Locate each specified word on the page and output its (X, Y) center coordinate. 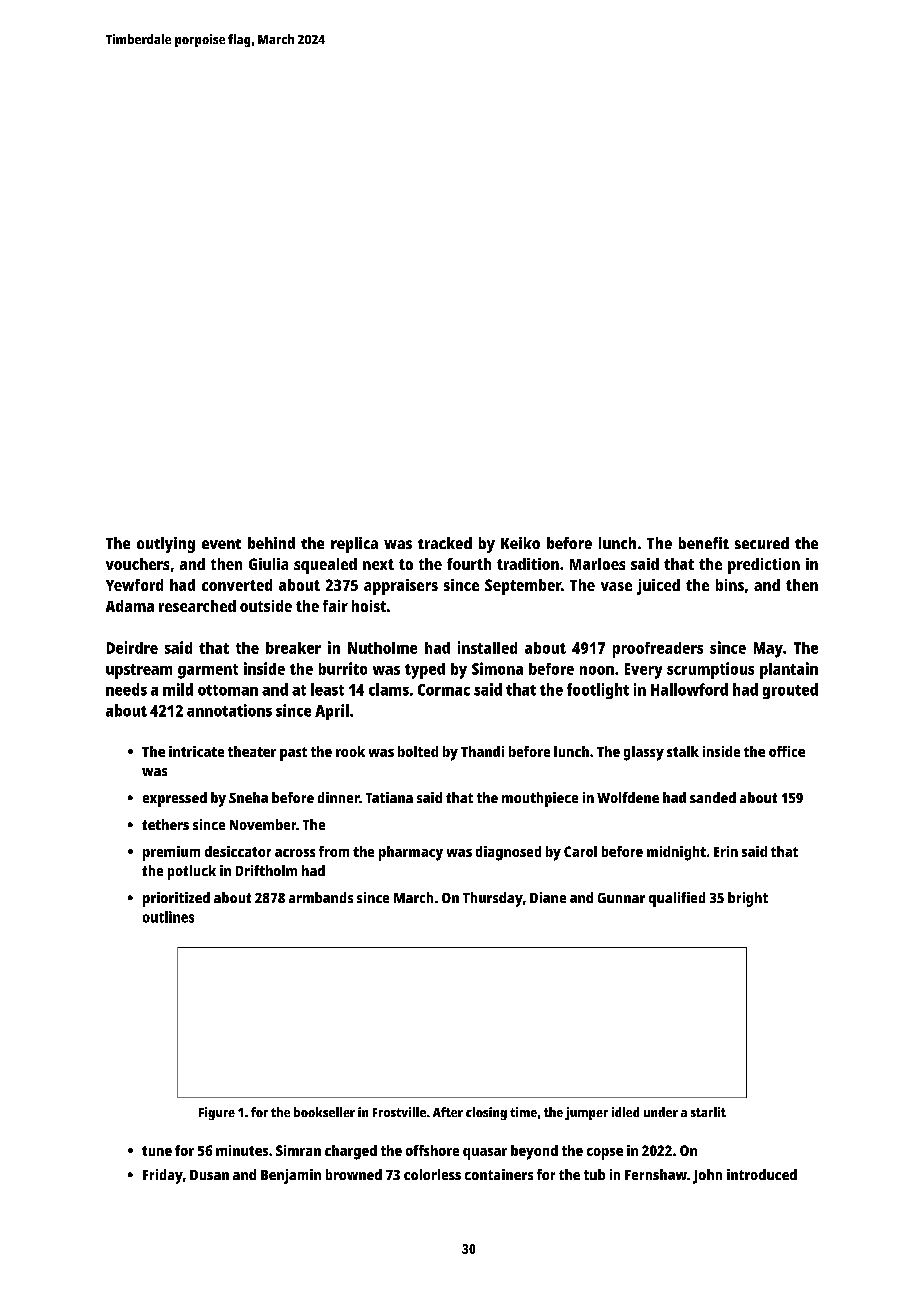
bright (748, 899)
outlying (166, 545)
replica (354, 545)
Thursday (493, 899)
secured (762, 543)
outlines (168, 917)
